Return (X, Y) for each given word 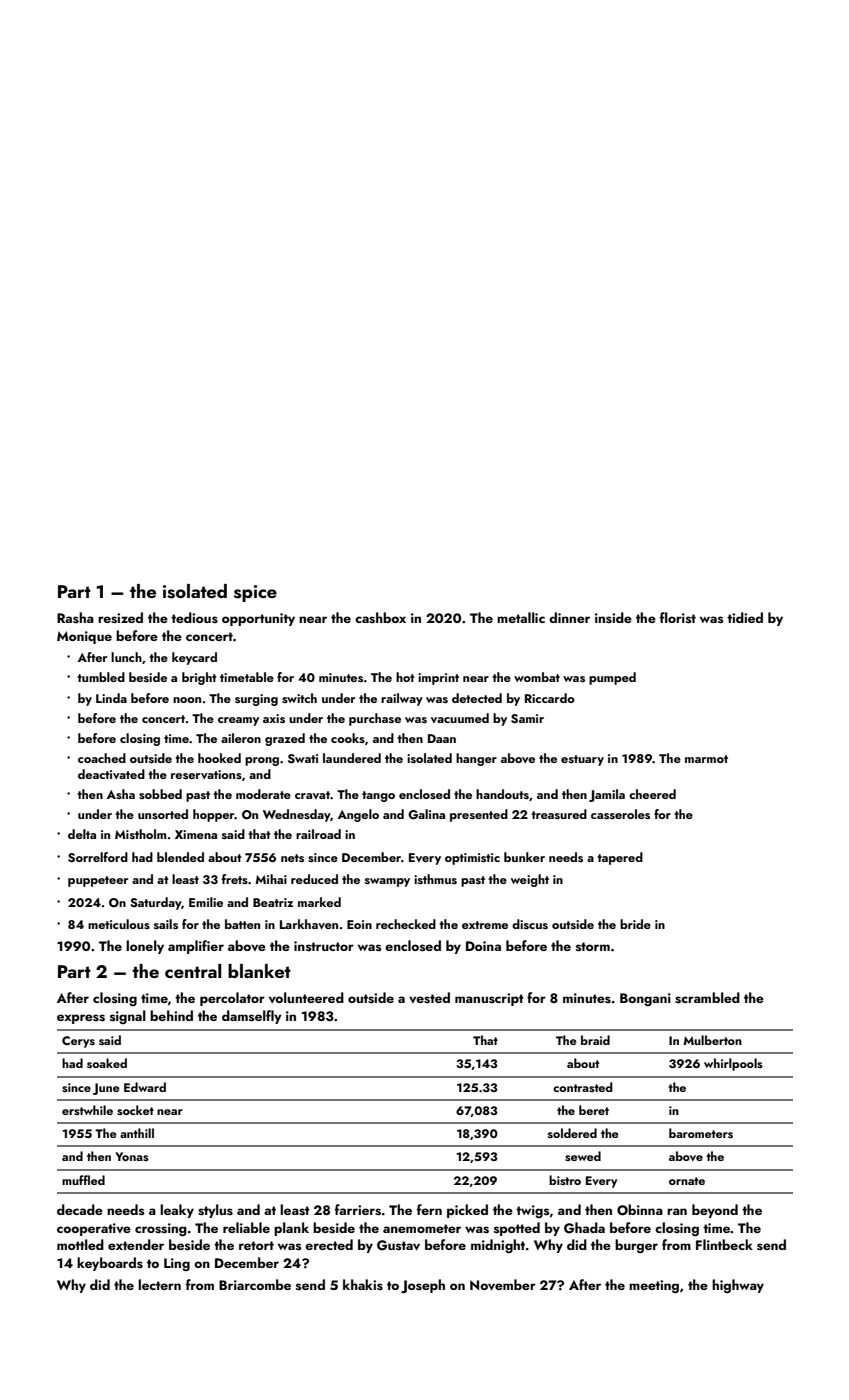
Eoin (359, 924)
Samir (527, 719)
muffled (83, 1180)
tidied (745, 617)
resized (120, 618)
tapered (620, 858)
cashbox (380, 618)
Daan (442, 738)
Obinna (640, 1210)
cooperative (94, 1229)
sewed (583, 1156)
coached (102, 758)
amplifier (196, 947)
